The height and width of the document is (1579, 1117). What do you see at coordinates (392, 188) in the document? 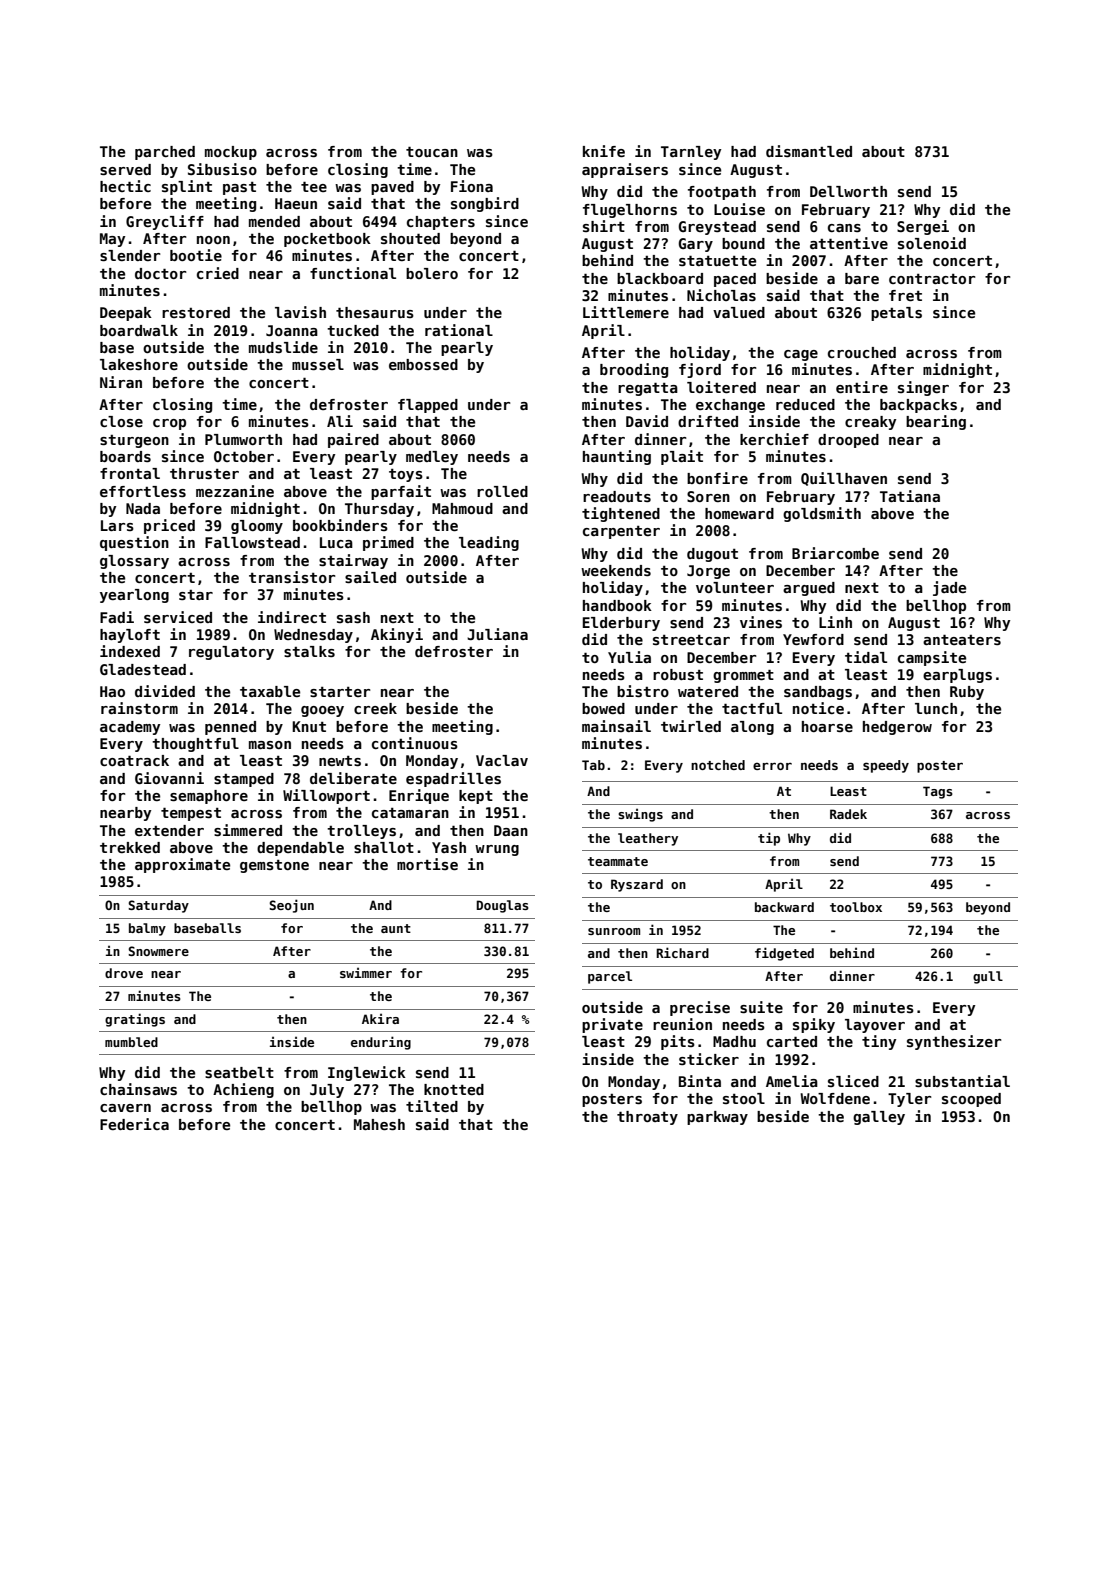
I see `paved` at bounding box center [392, 188].
